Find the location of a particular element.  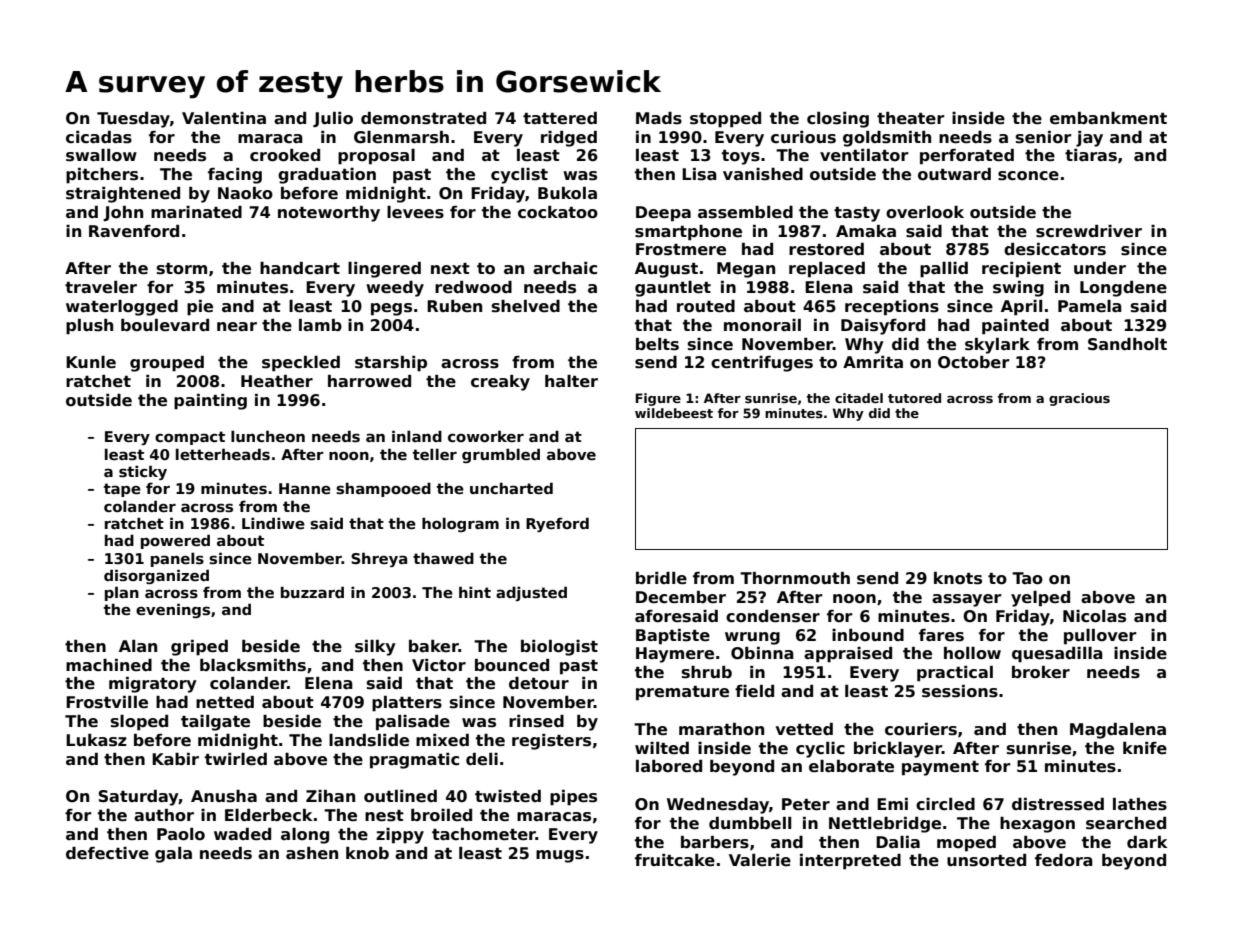

embankment is located at coordinates (1108, 118).
